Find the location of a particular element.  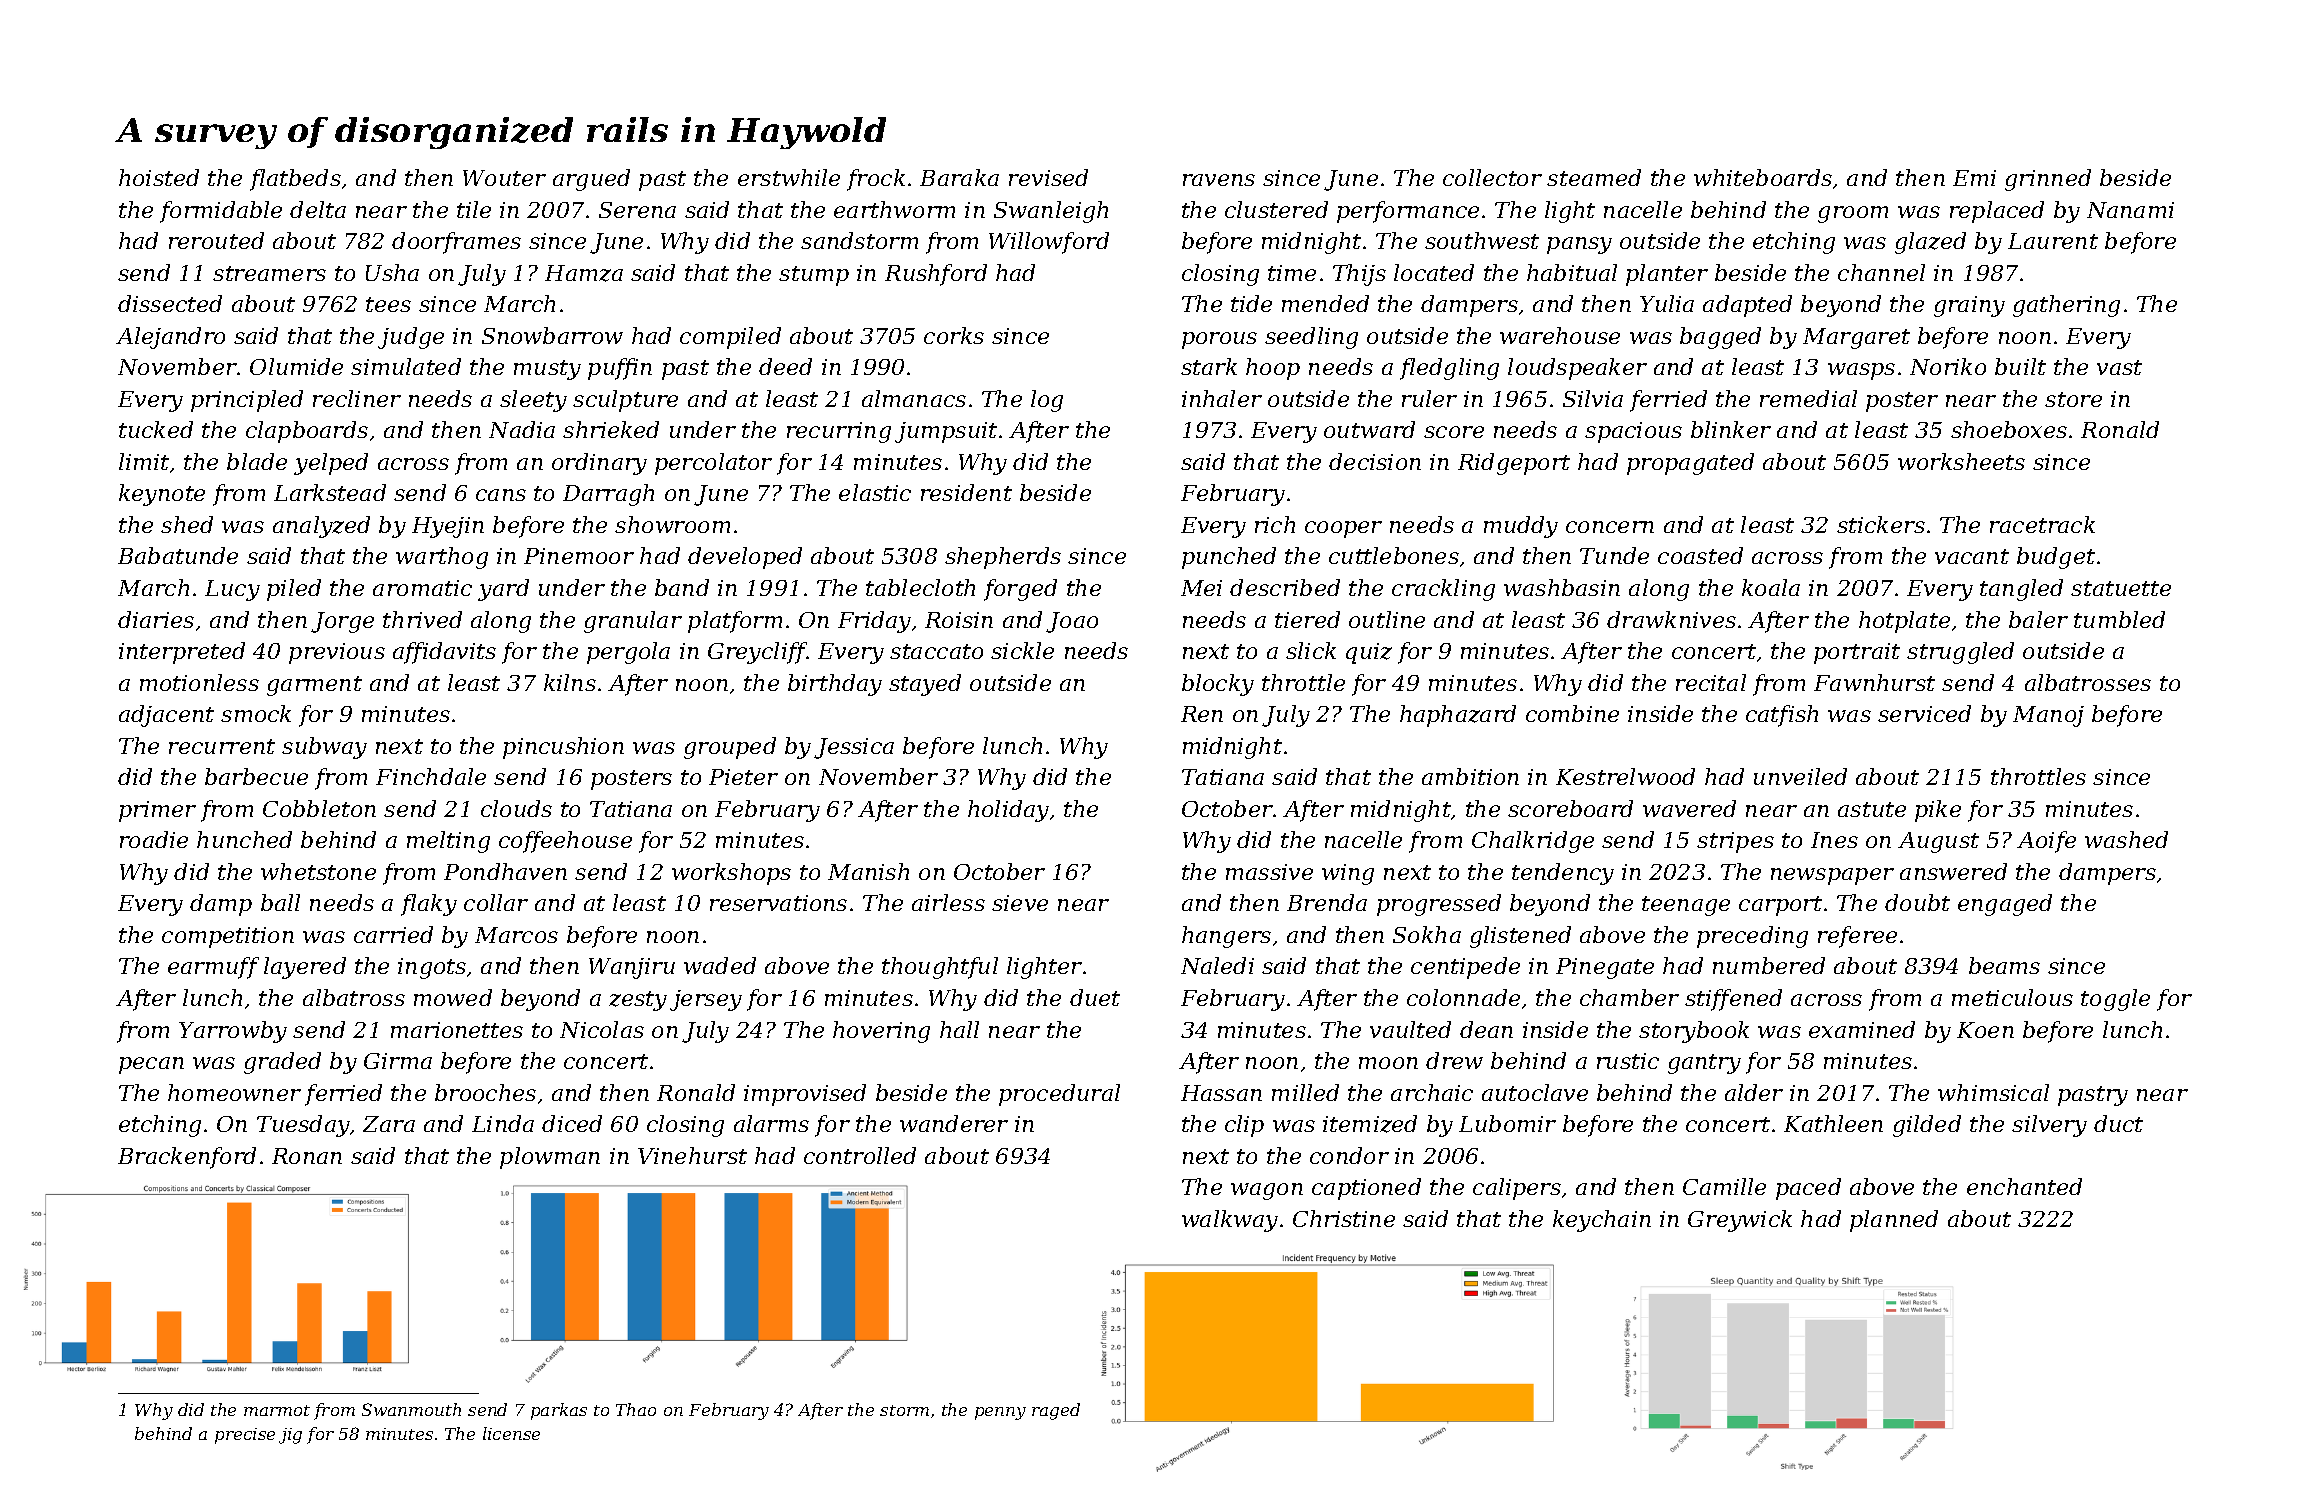

flatbeds is located at coordinates (295, 180).
